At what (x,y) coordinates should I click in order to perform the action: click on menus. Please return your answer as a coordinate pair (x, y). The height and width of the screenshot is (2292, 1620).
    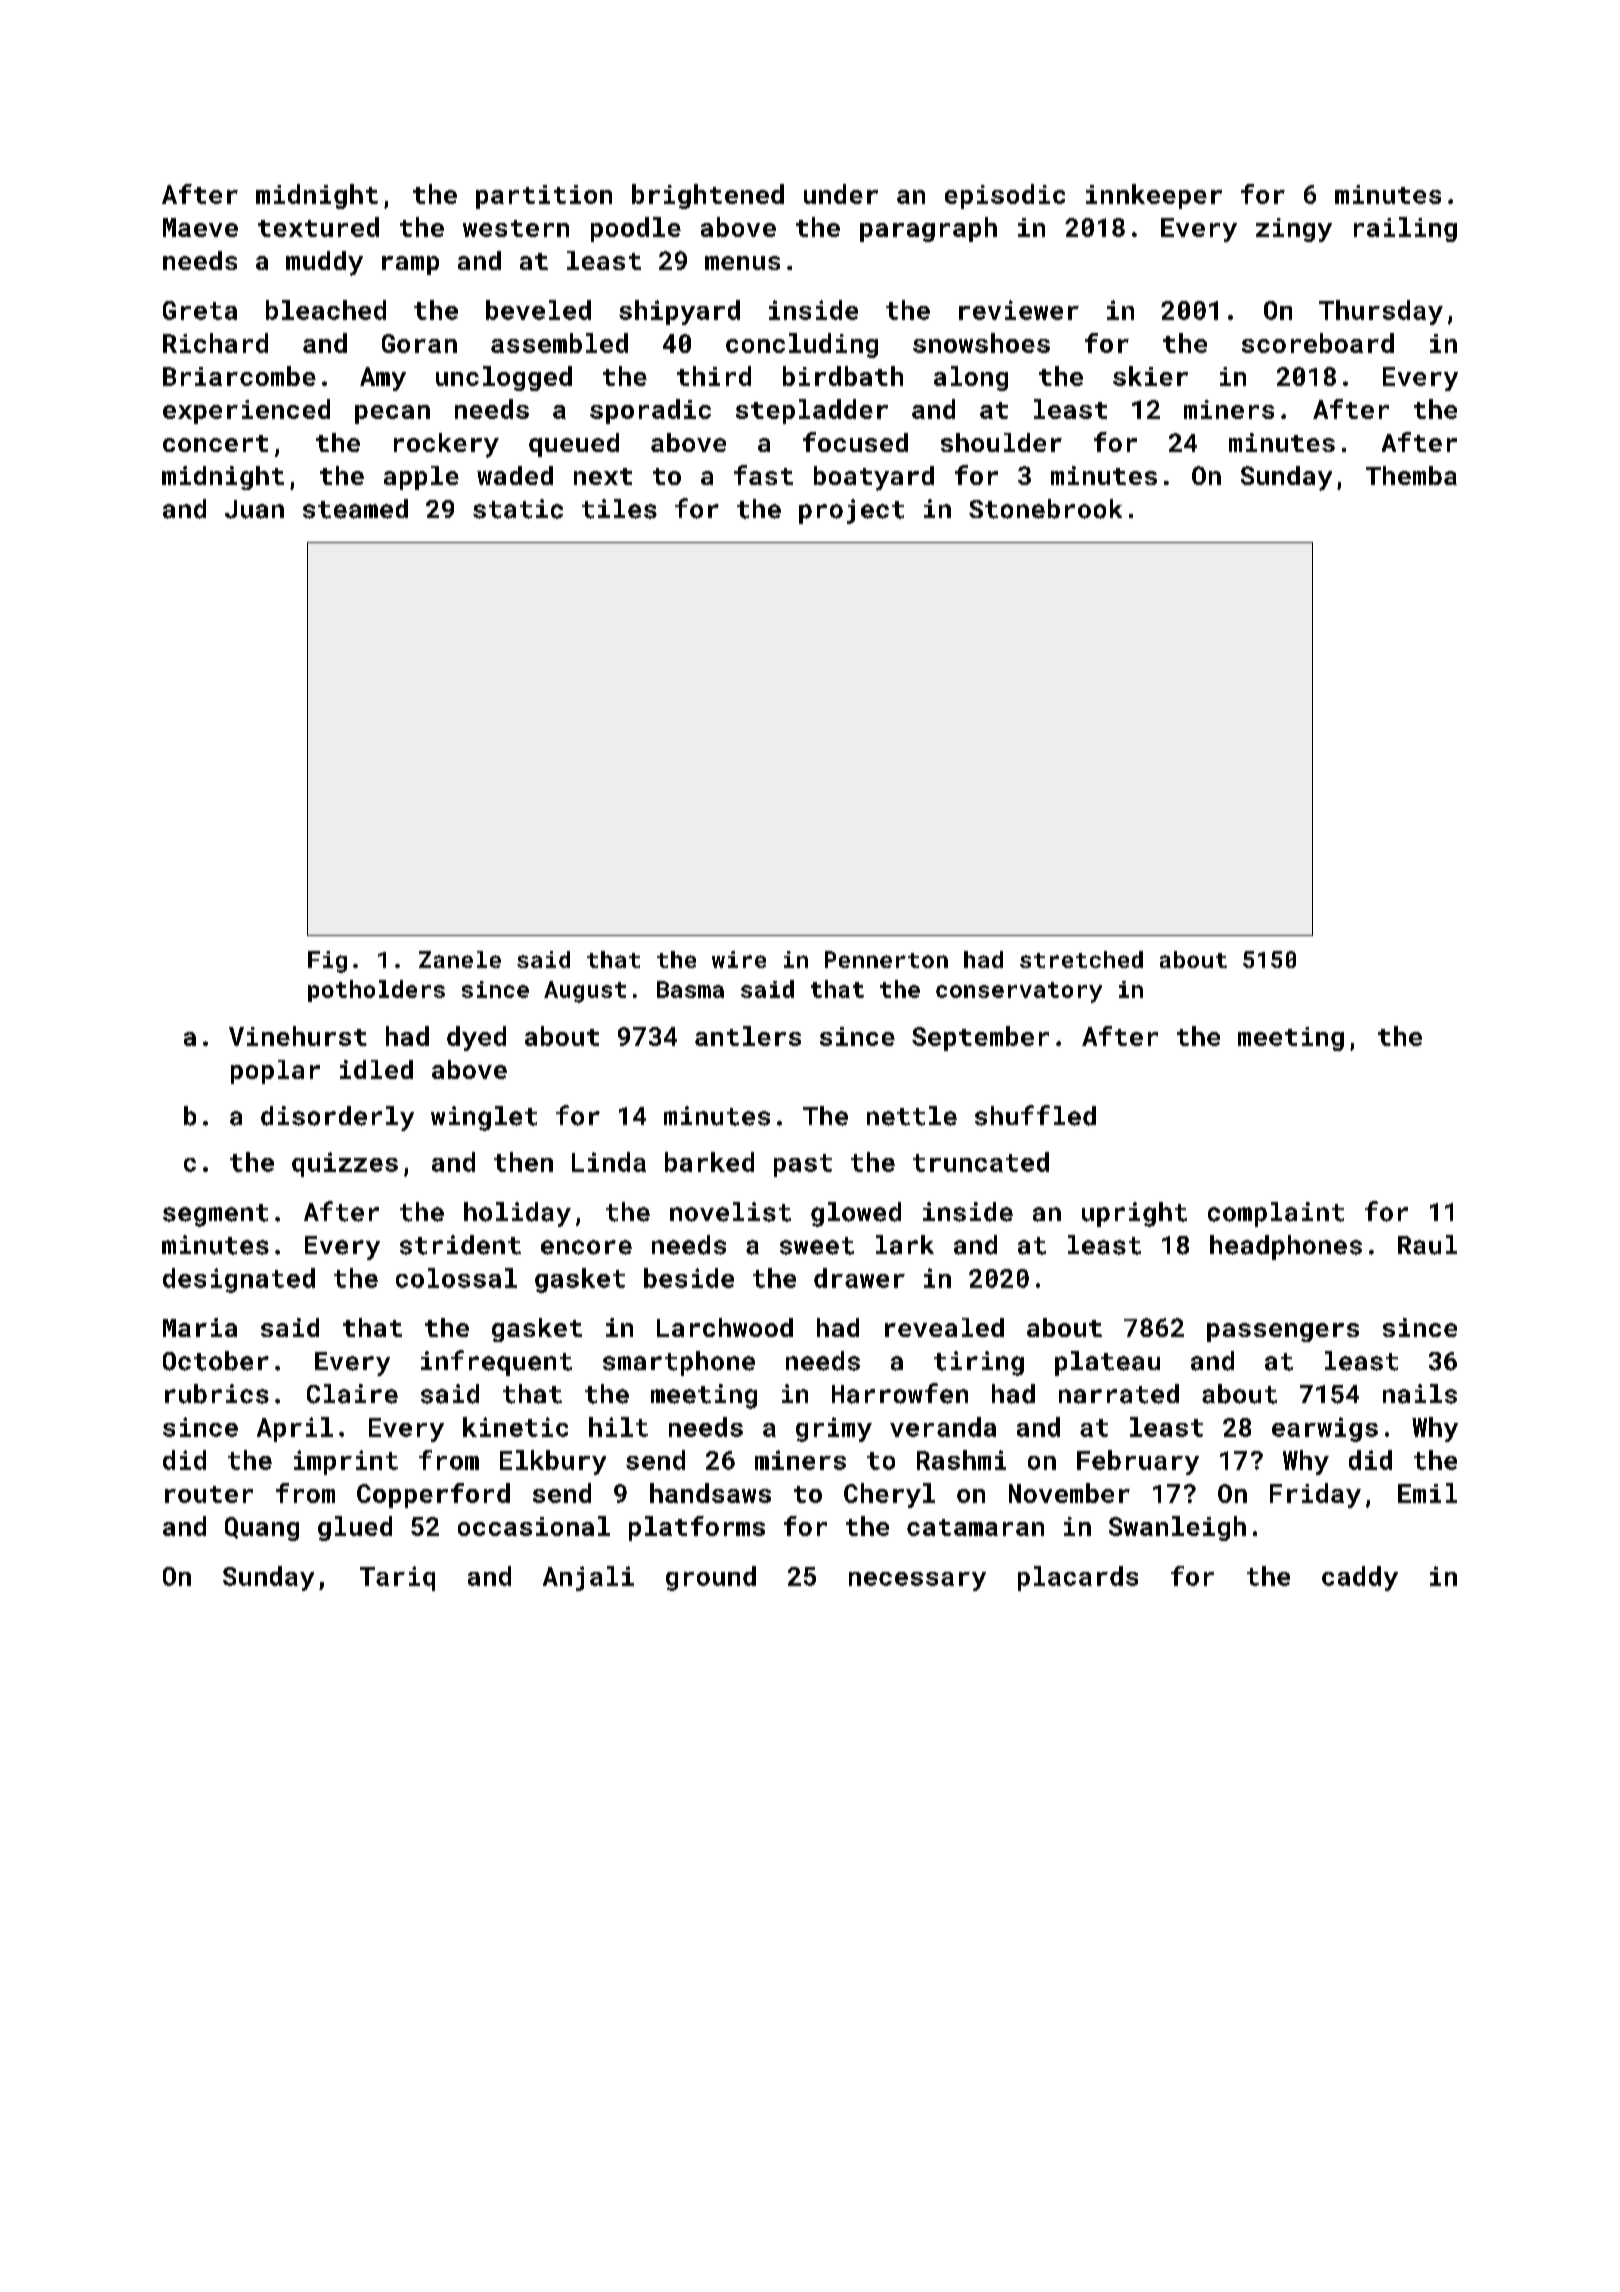
    Looking at the image, I should click on (742, 263).
